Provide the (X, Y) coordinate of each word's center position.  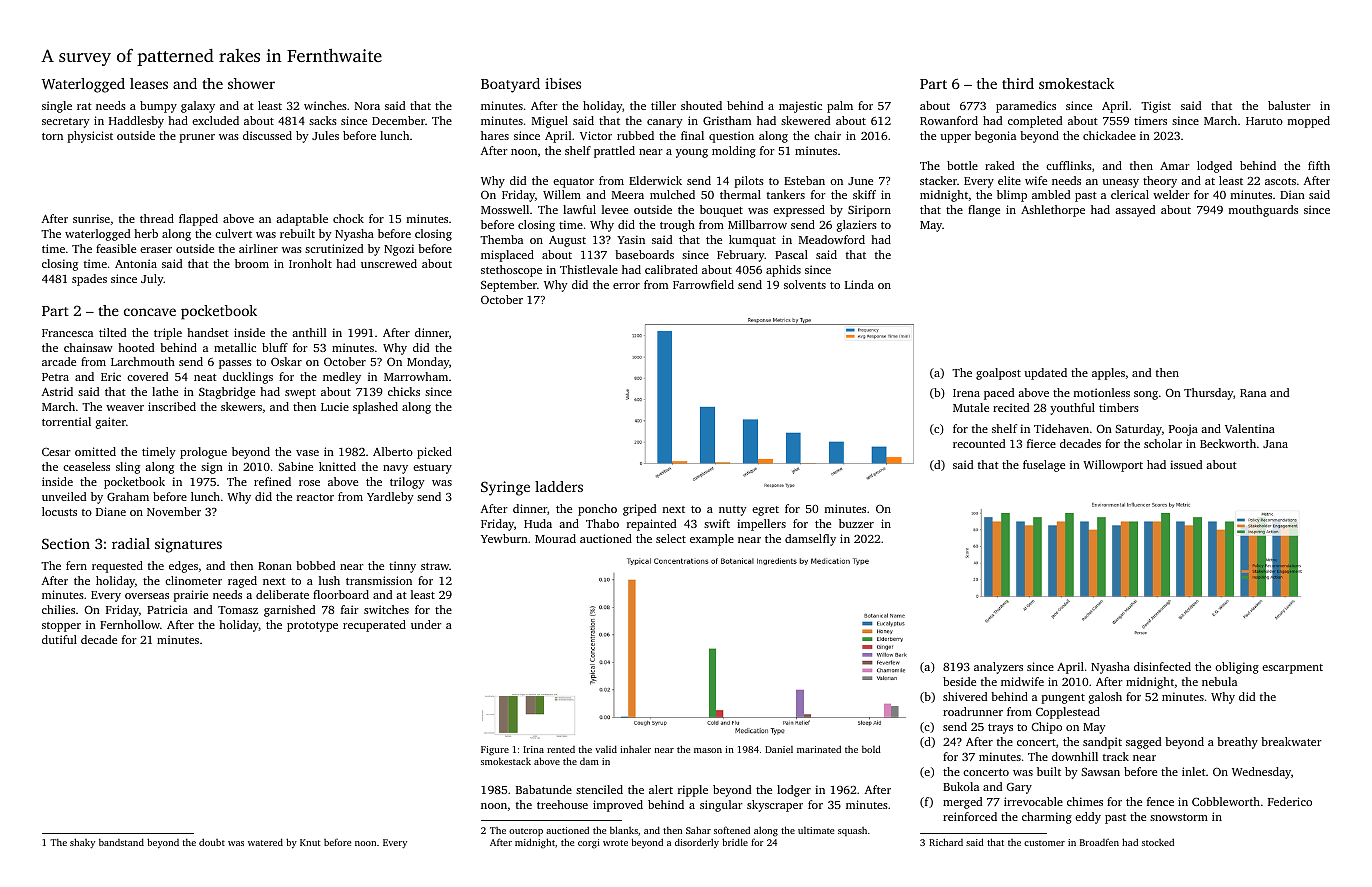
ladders (559, 486)
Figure (495, 751)
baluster (1289, 105)
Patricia (167, 609)
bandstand (121, 842)
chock (348, 218)
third (1018, 83)
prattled (614, 152)
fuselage (1044, 466)
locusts (59, 511)
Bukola (961, 786)
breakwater (1291, 741)
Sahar (698, 830)
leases (149, 83)
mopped (1309, 122)
